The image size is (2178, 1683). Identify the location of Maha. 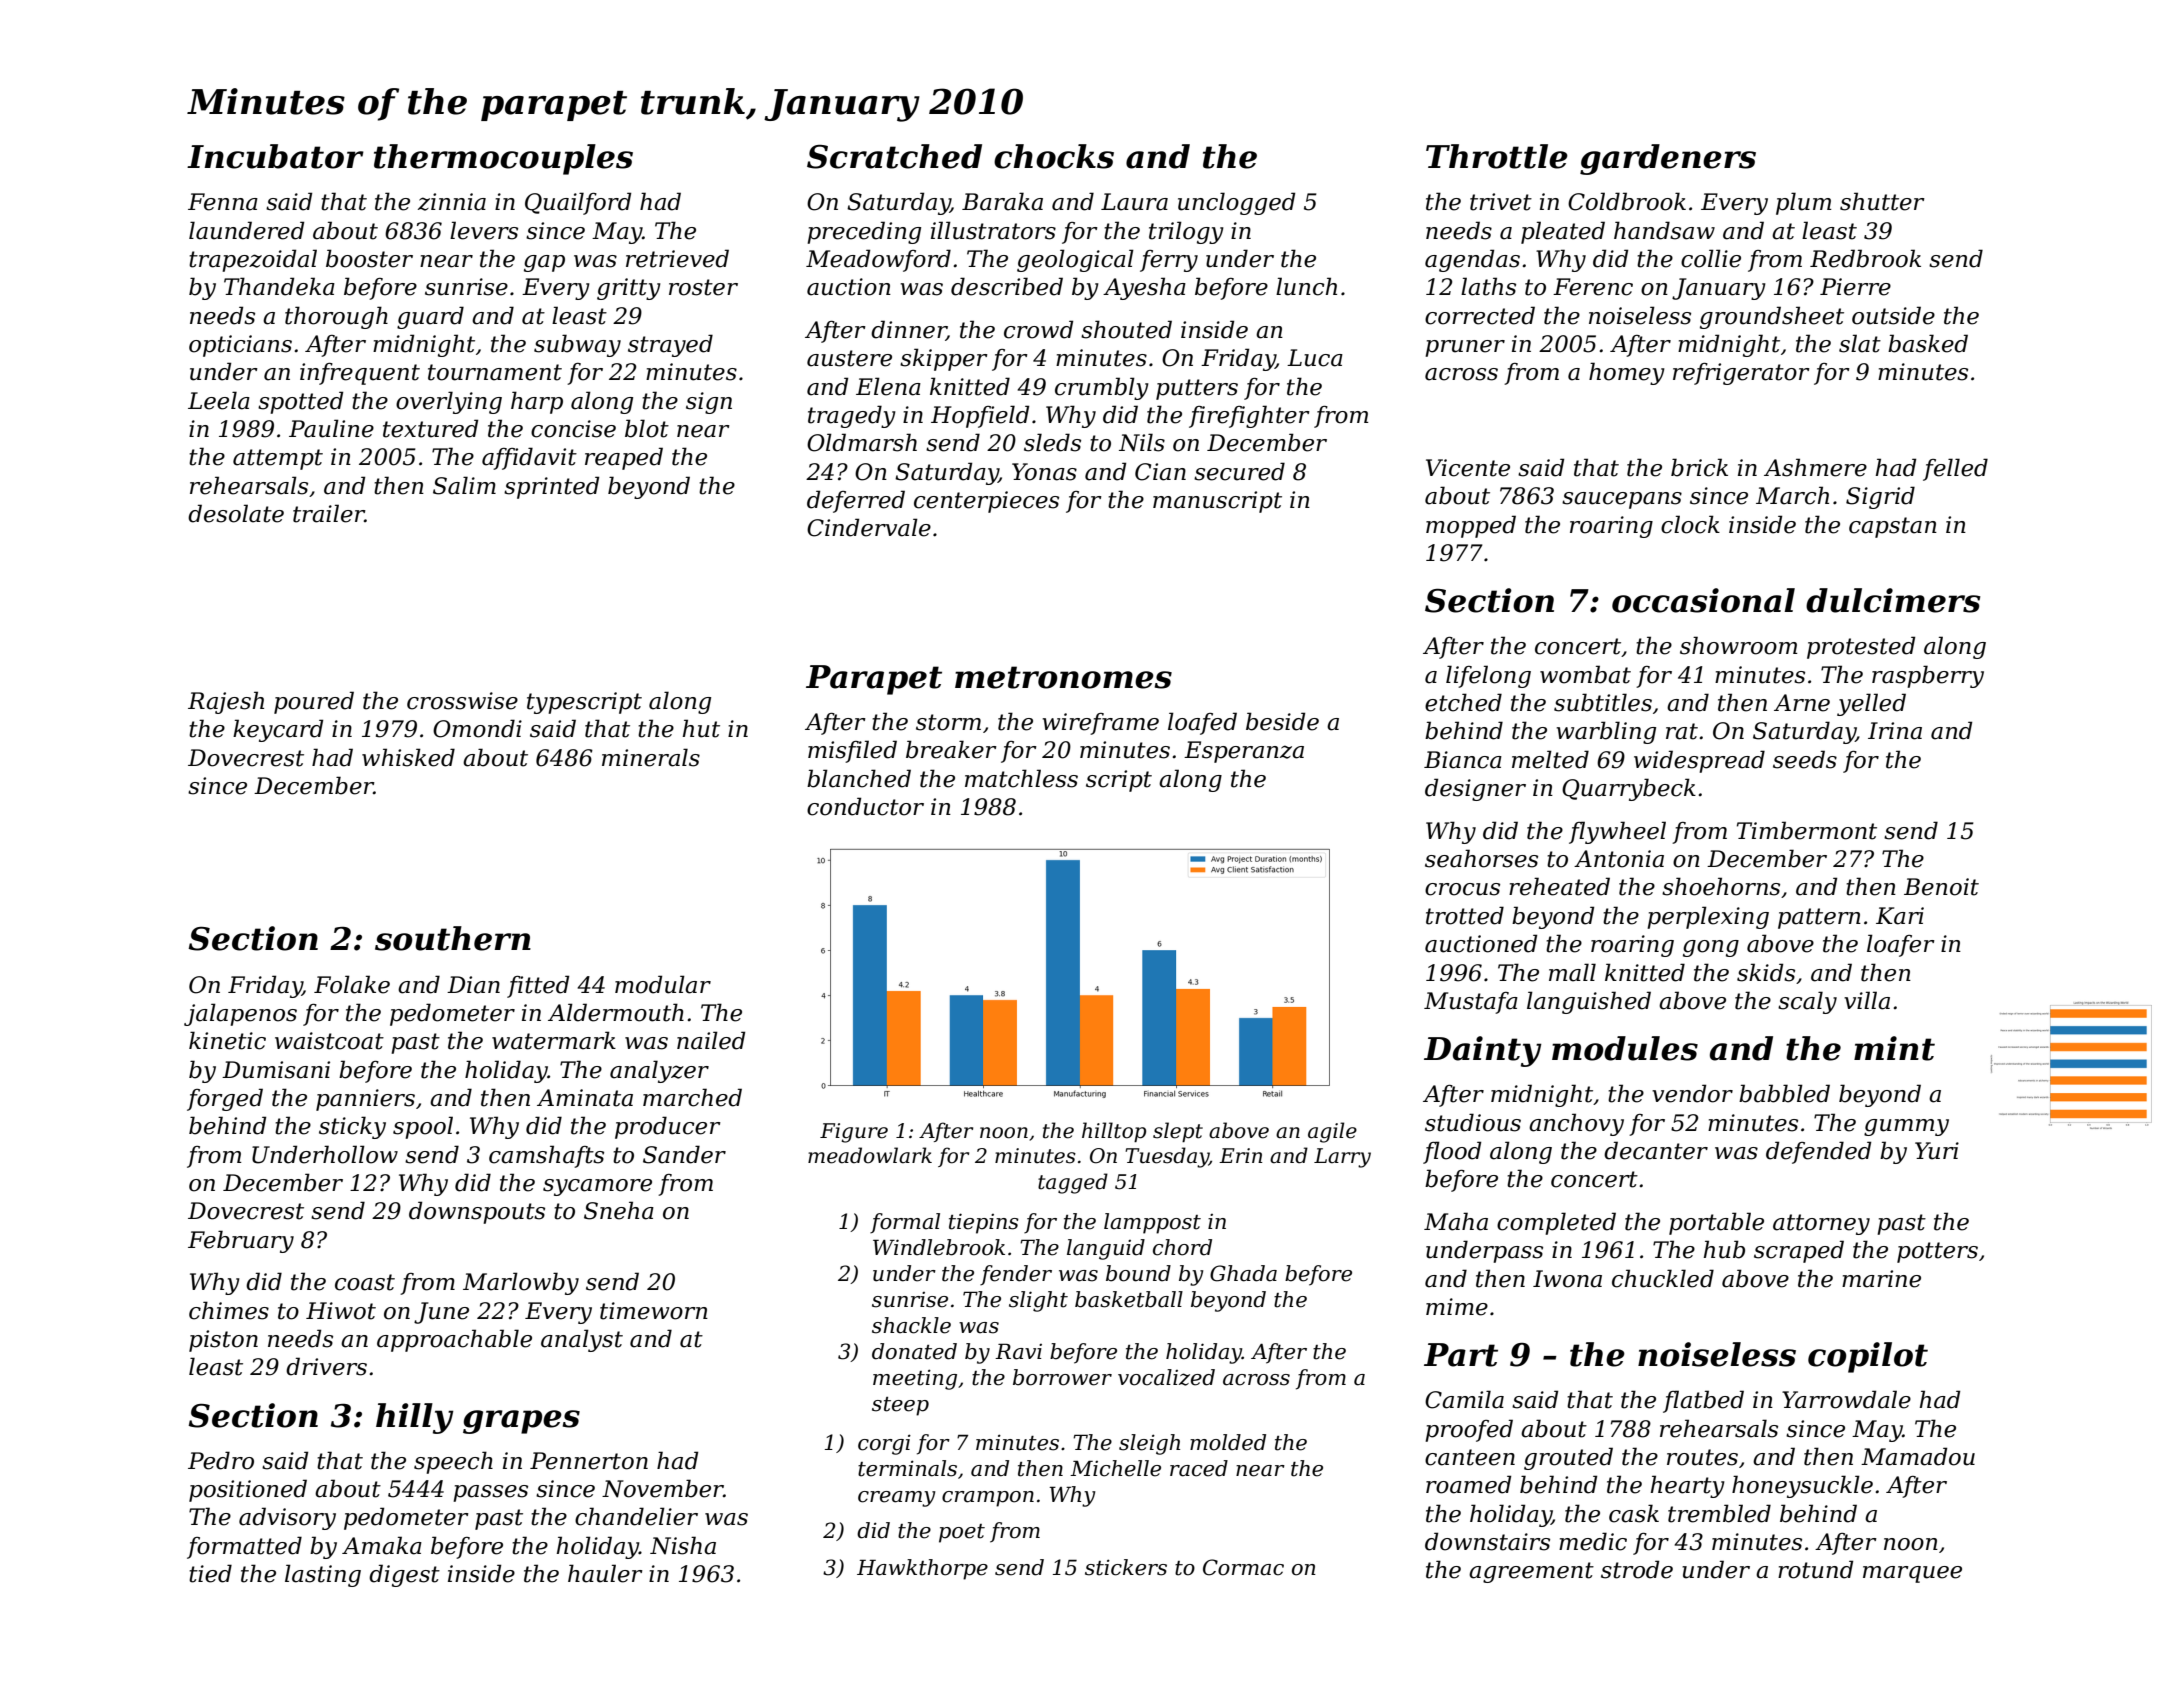
(1456, 1221).
